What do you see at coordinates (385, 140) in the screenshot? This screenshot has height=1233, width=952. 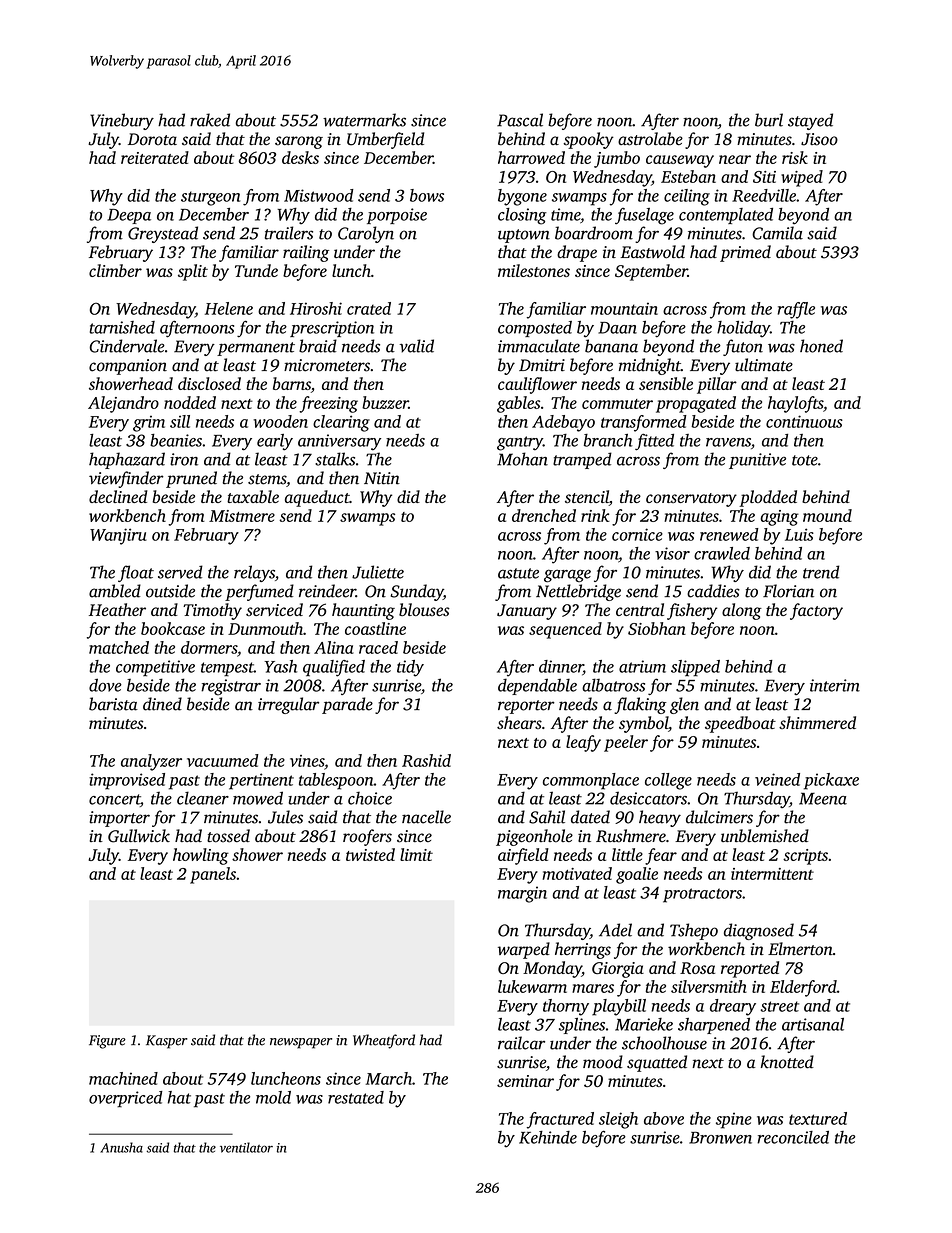 I see `Umberfield` at bounding box center [385, 140].
